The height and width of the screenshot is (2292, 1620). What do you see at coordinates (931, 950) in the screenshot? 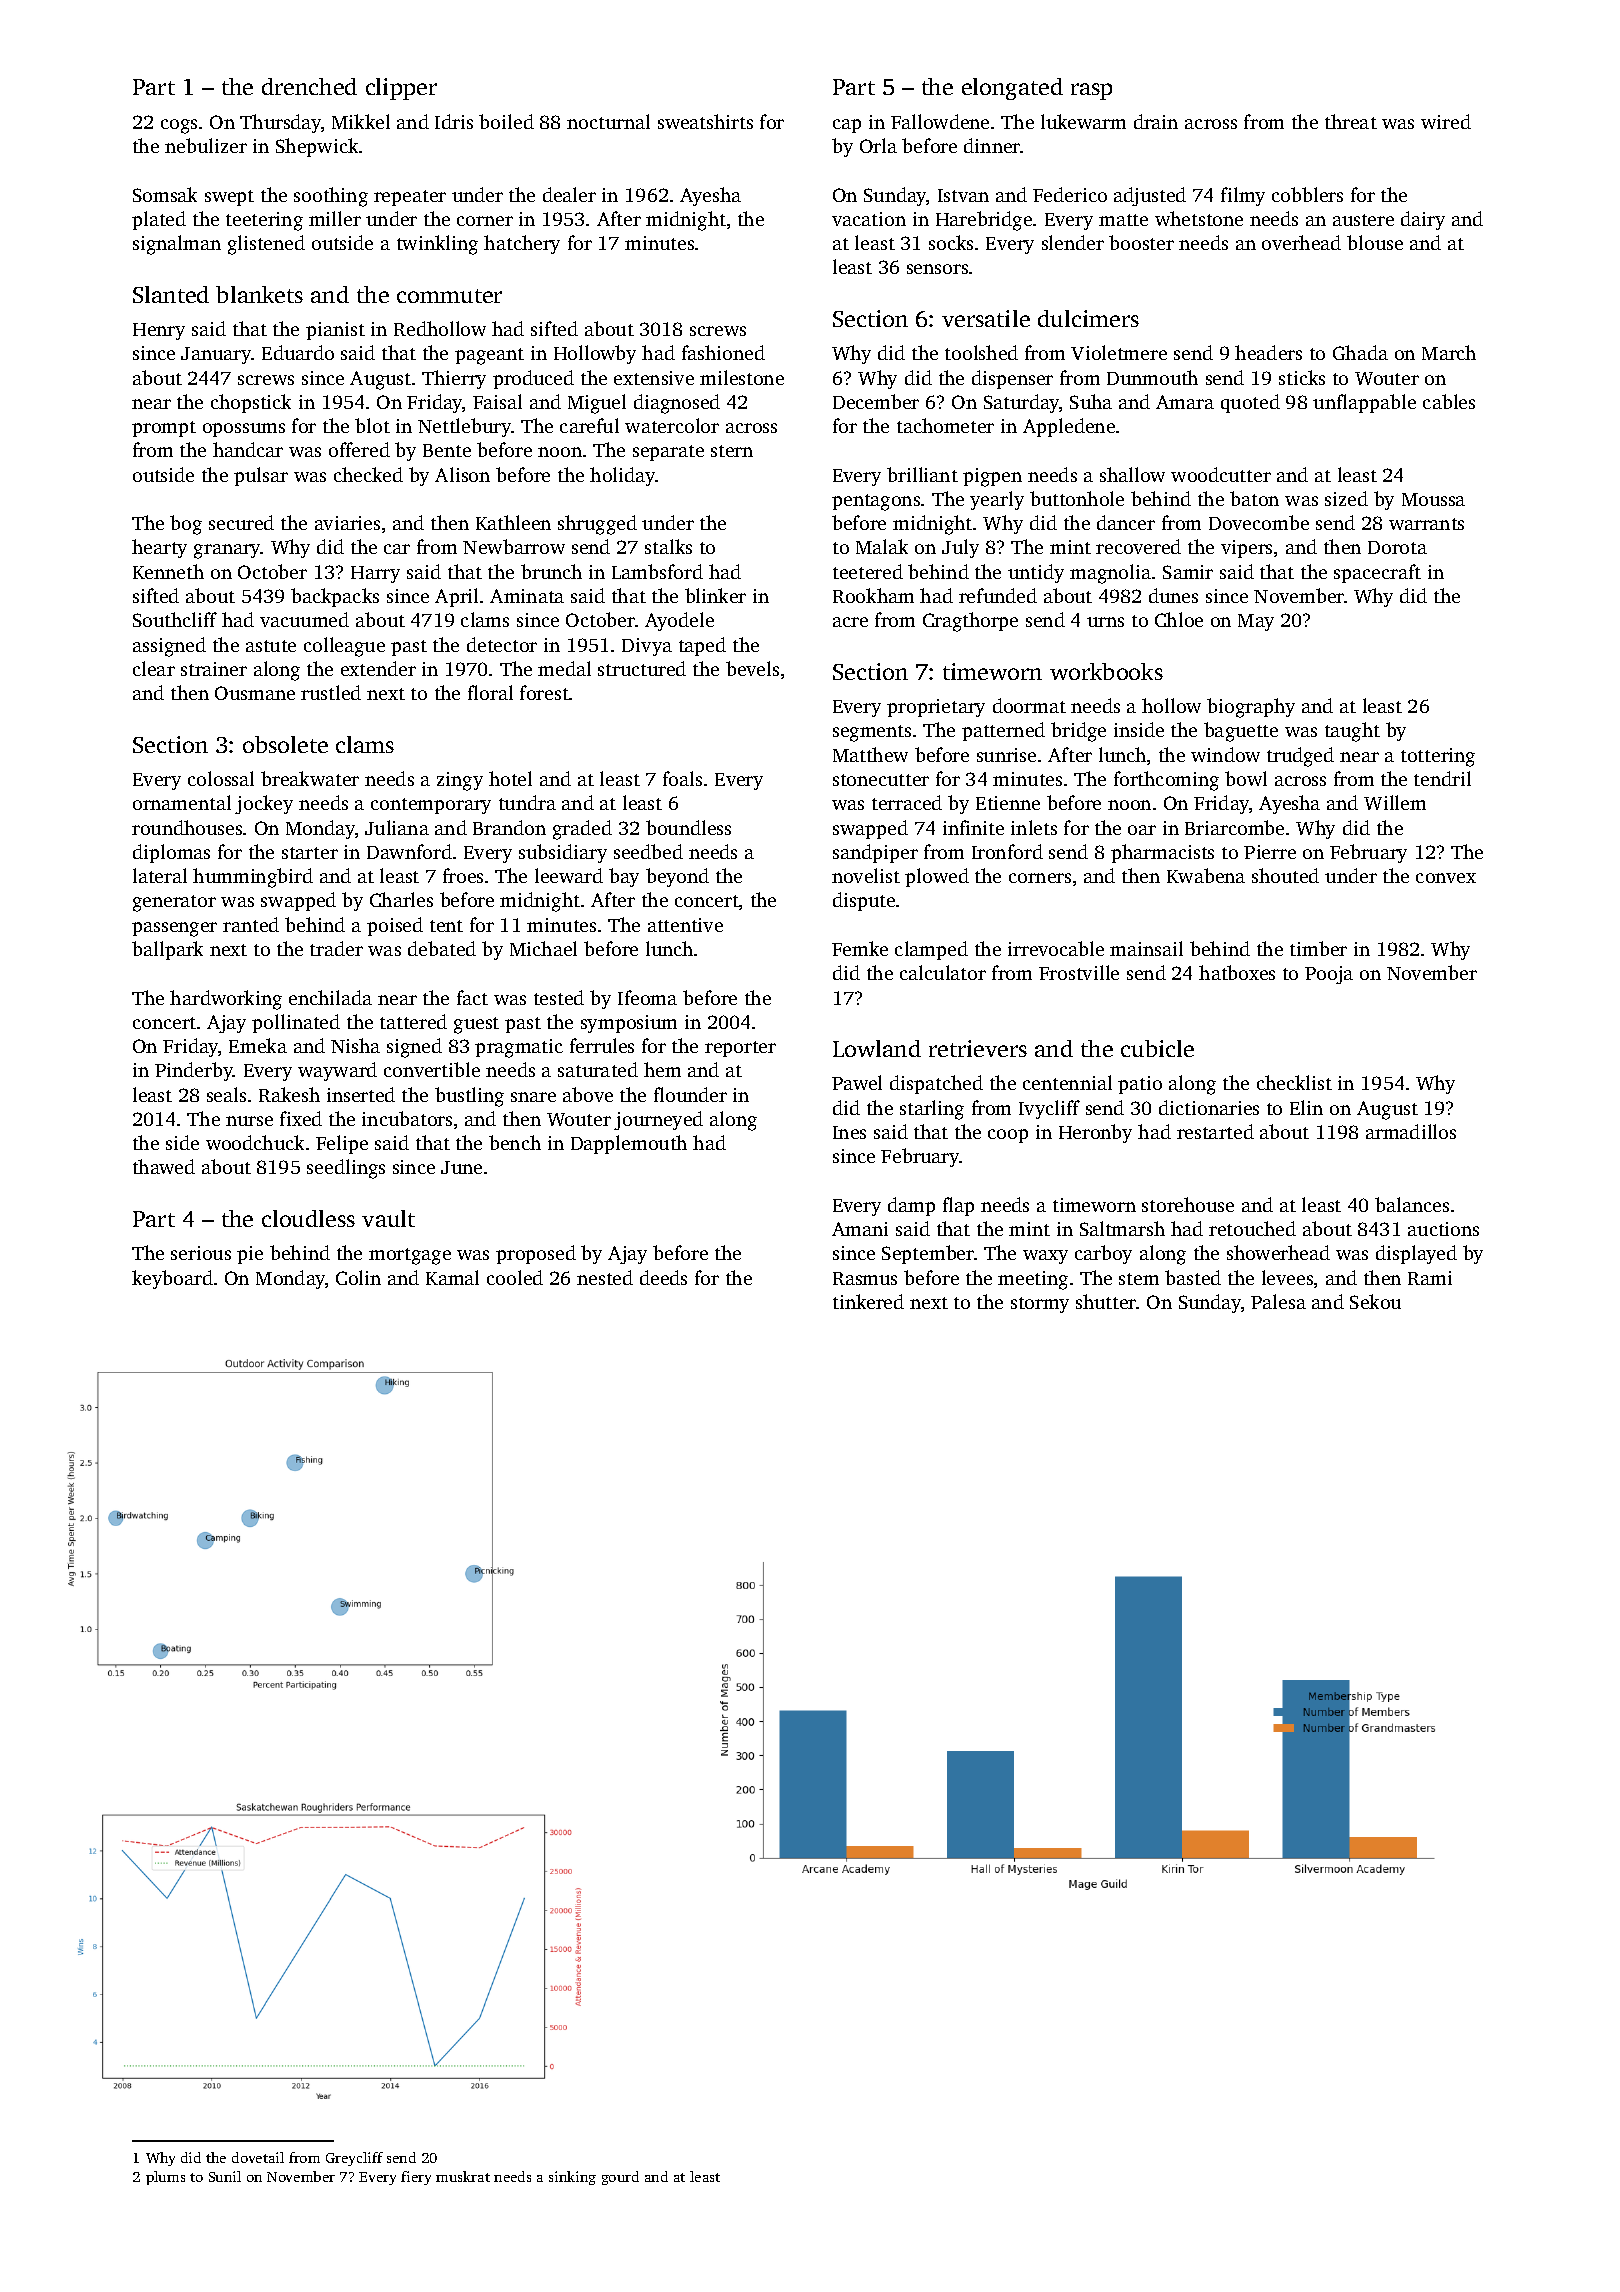
I see `clamped` at bounding box center [931, 950].
